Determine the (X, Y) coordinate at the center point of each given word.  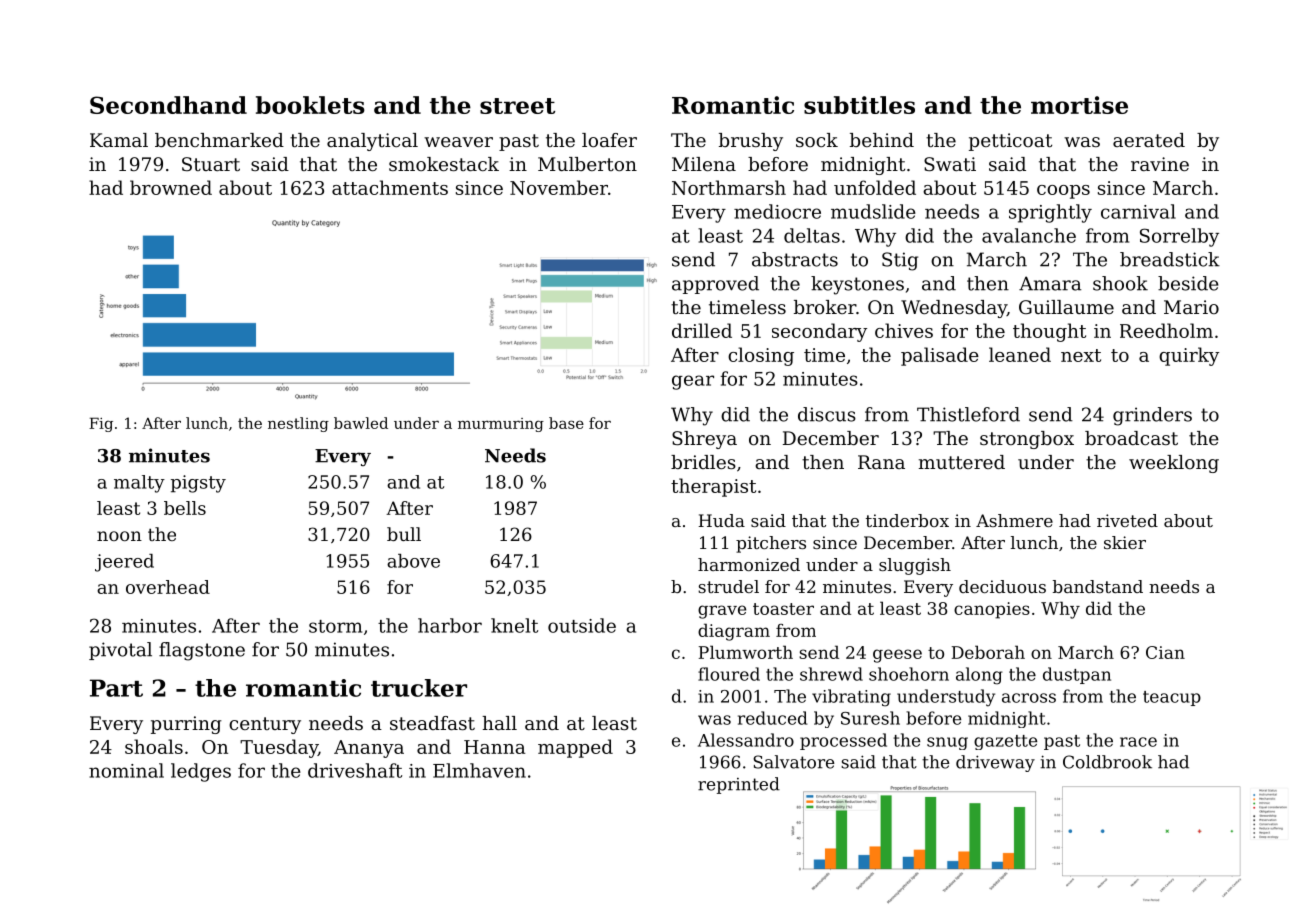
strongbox (1027, 440)
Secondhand (168, 105)
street (517, 106)
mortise (1079, 105)
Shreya (704, 440)
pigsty (198, 484)
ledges (201, 772)
